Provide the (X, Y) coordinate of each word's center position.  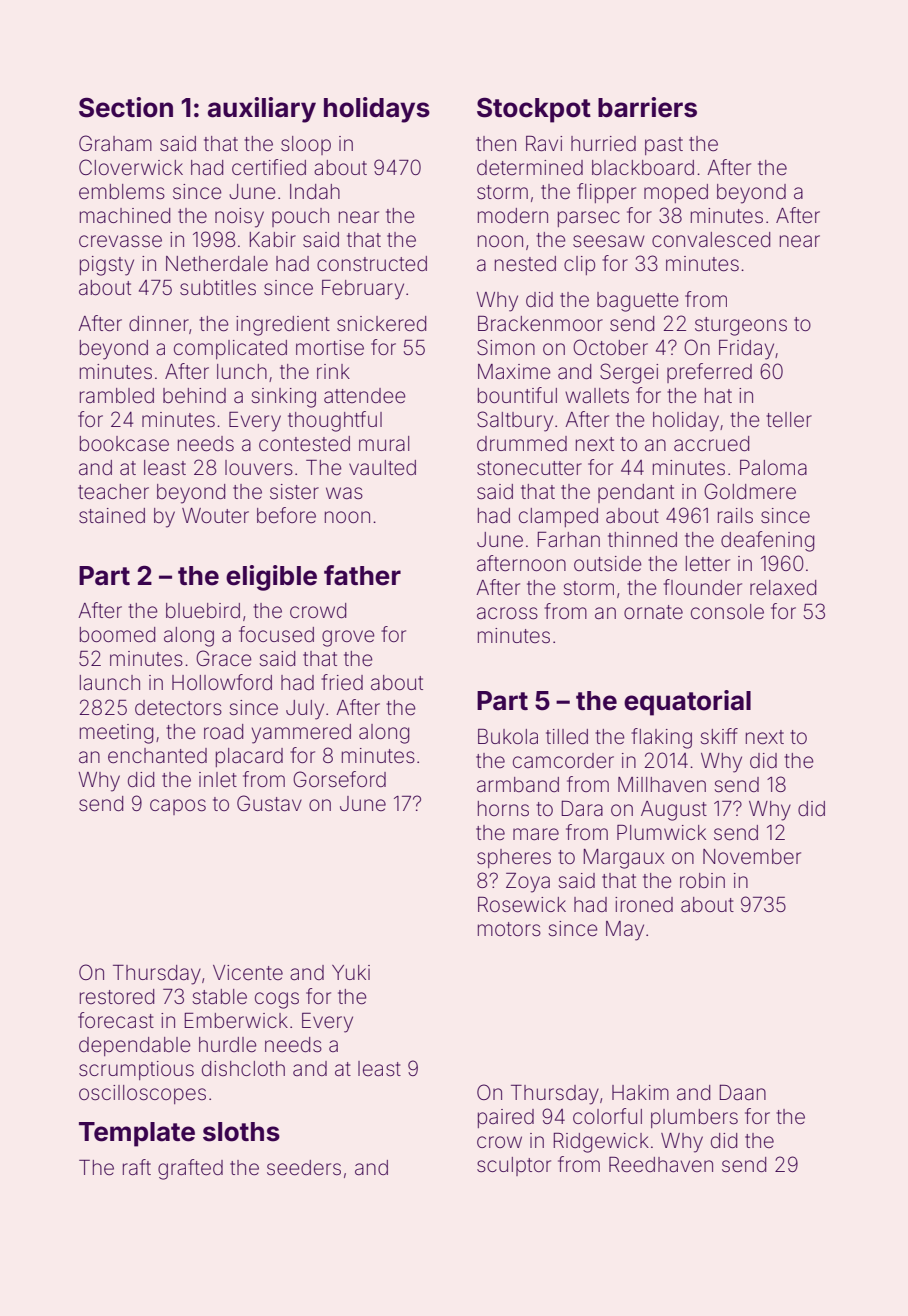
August (674, 811)
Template (137, 1134)
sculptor (514, 1166)
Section (126, 107)
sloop (306, 145)
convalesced (711, 239)
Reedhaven (661, 1165)
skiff (719, 736)
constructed (372, 264)
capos (178, 807)
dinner (159, 324)
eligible (271, 578)
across (507, 613)
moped (676, 193)
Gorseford (339, 779)
